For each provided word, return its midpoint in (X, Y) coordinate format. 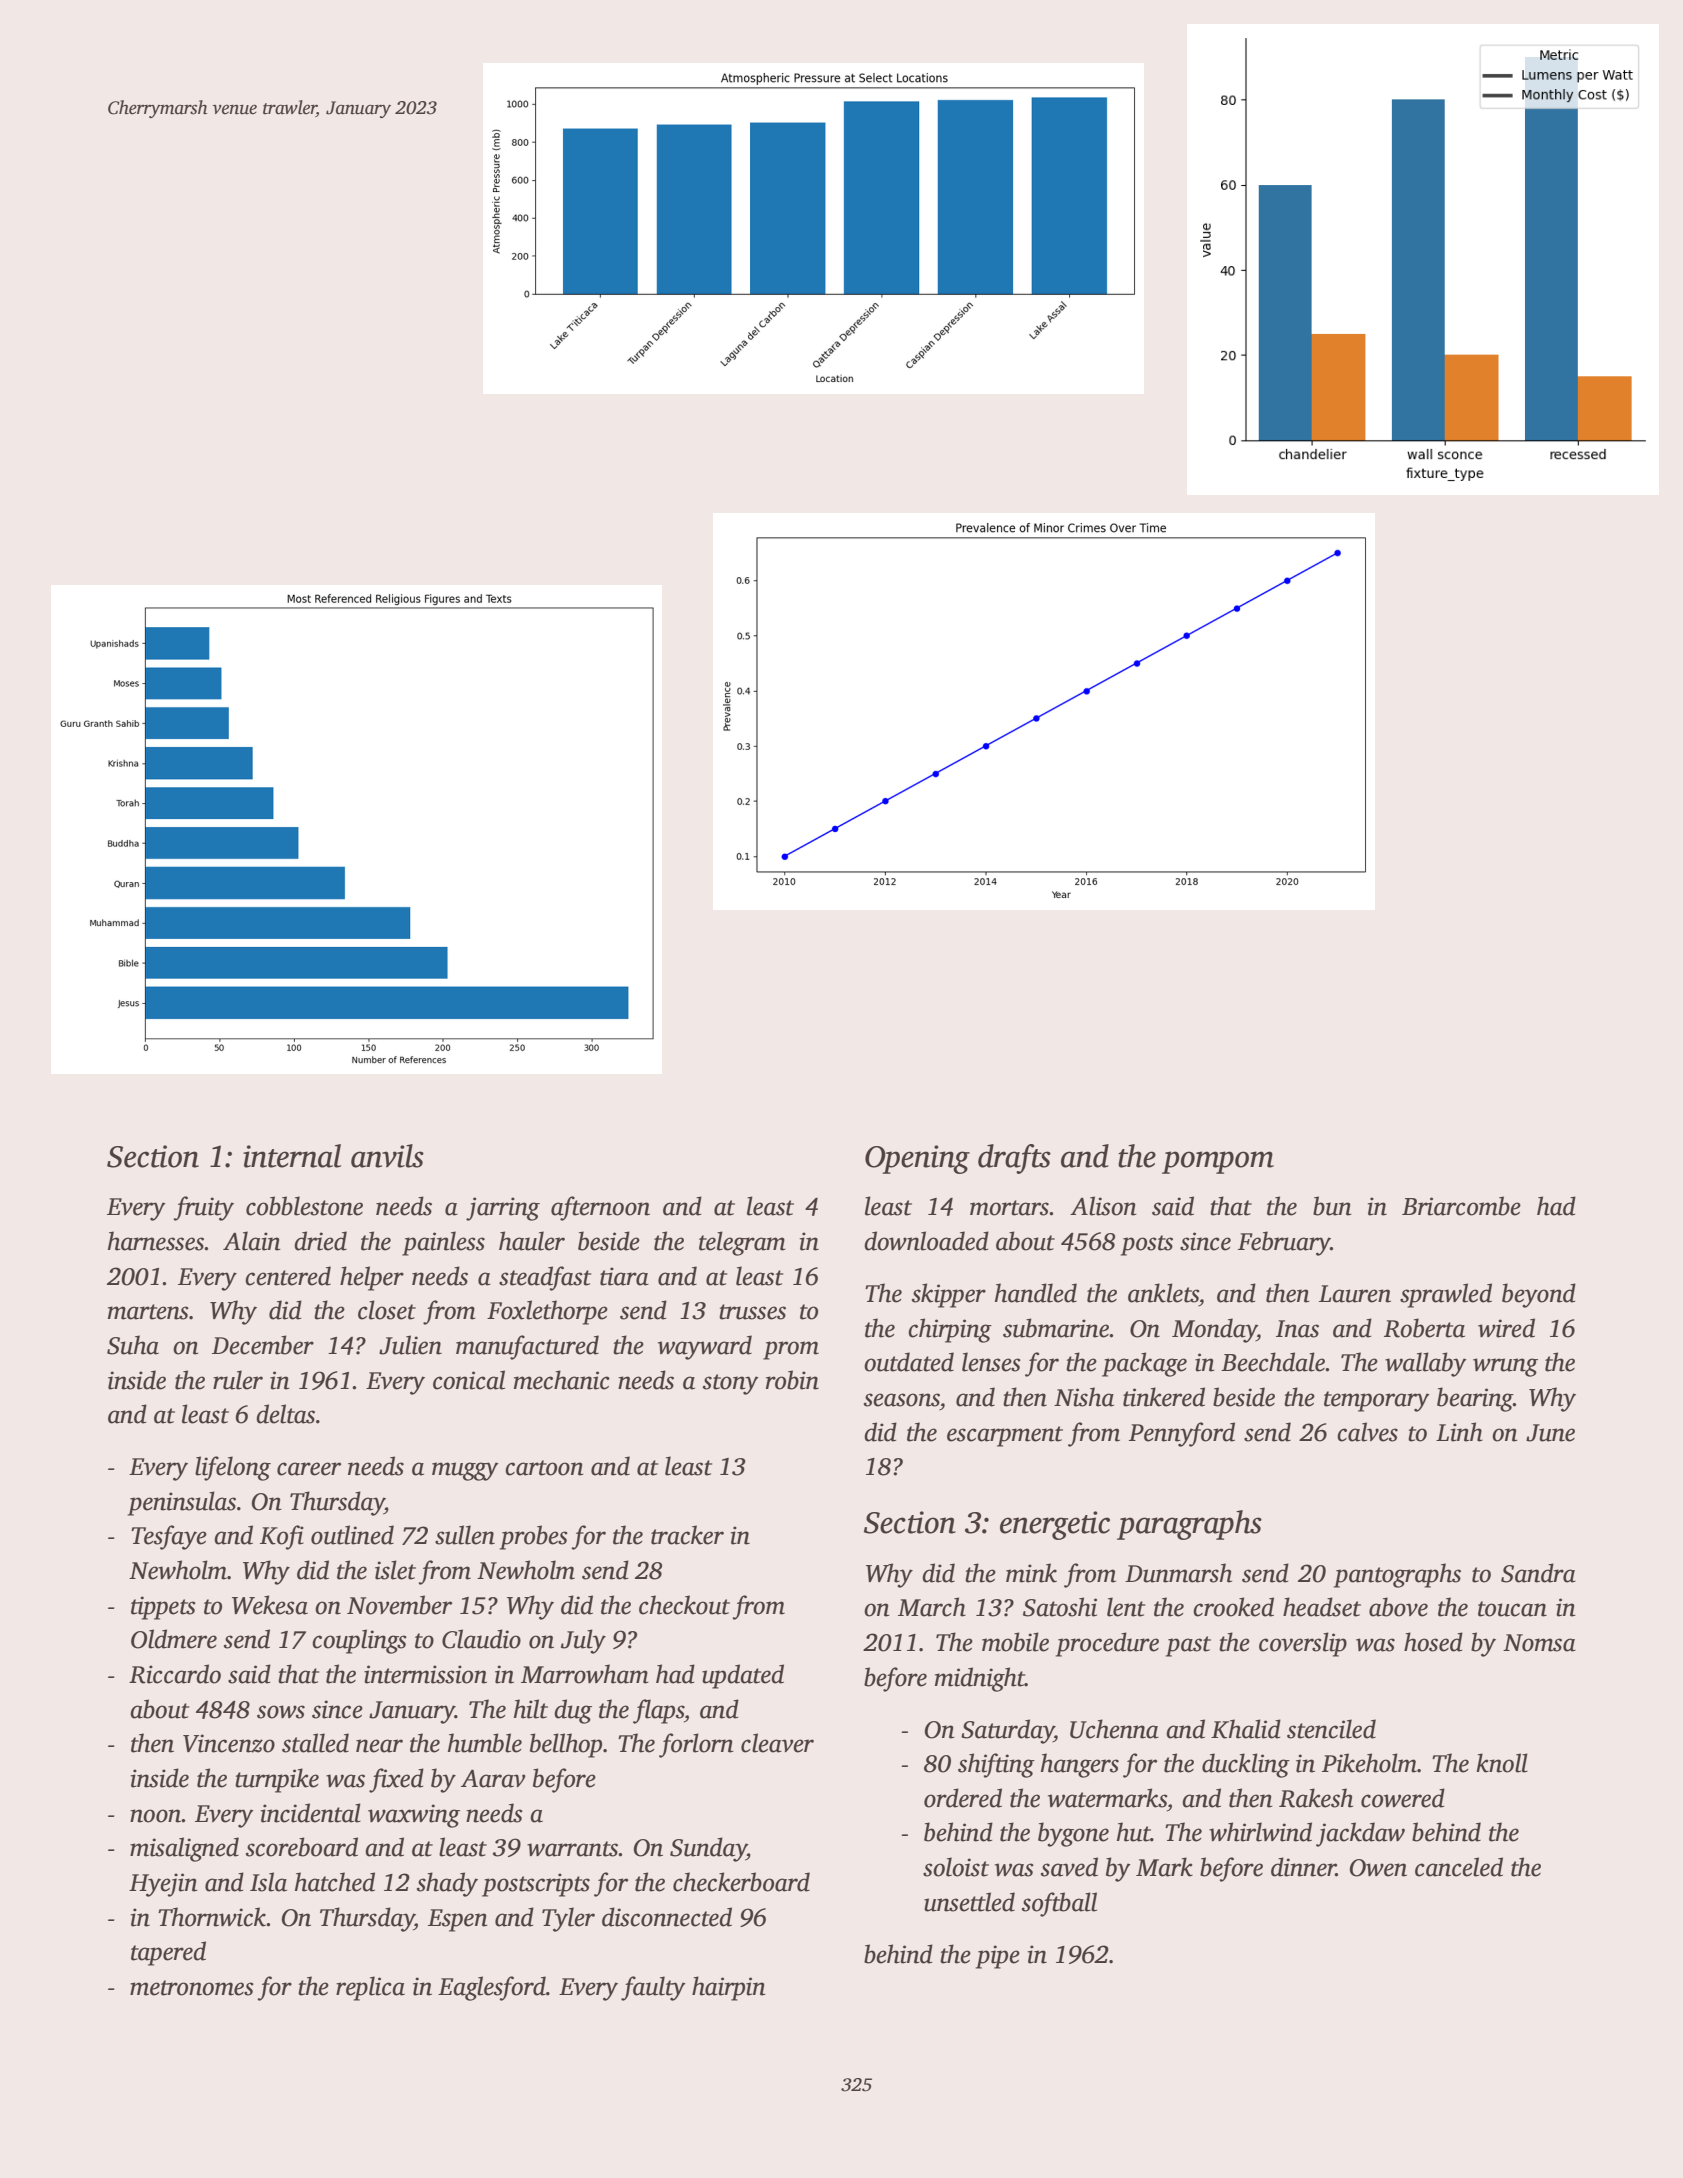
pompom (1218, 1162)
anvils (387, 1156)
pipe (998, 1957)
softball (1059, 1904)
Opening (917, 1159)
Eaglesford (492, 1988)
